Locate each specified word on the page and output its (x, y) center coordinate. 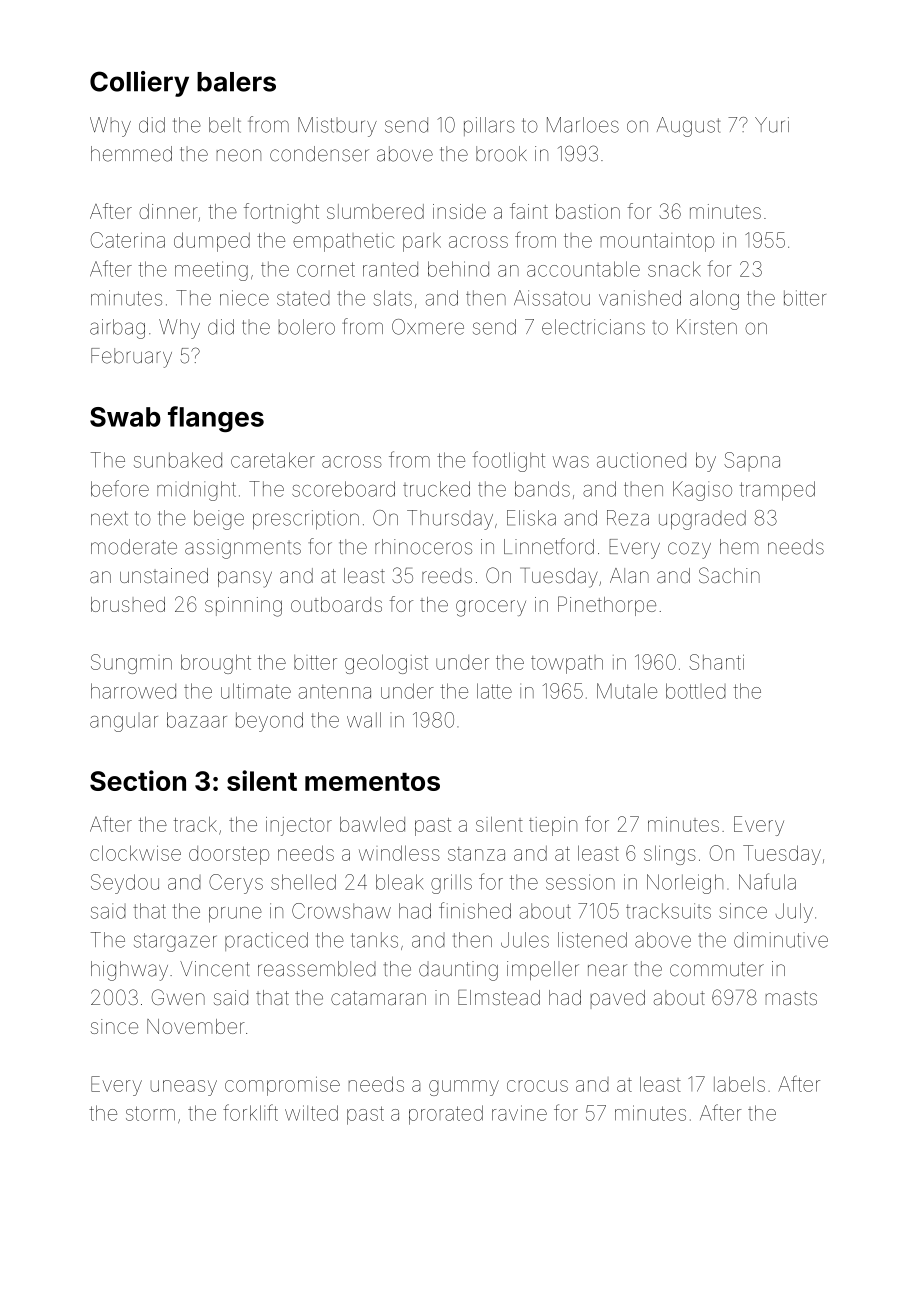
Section (138, 780)
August (688, 127)
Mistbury (337, 127)
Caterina (128, 240)
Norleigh (685, 884)
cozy (689, 550)
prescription (306, 519)
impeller (543, 970)
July (794, 913)
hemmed (131, 154)
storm (150, 1113)
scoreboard (343, 489)
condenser (319, 154)
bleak (400, 882)
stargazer (175, 942)
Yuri (772, 125)
